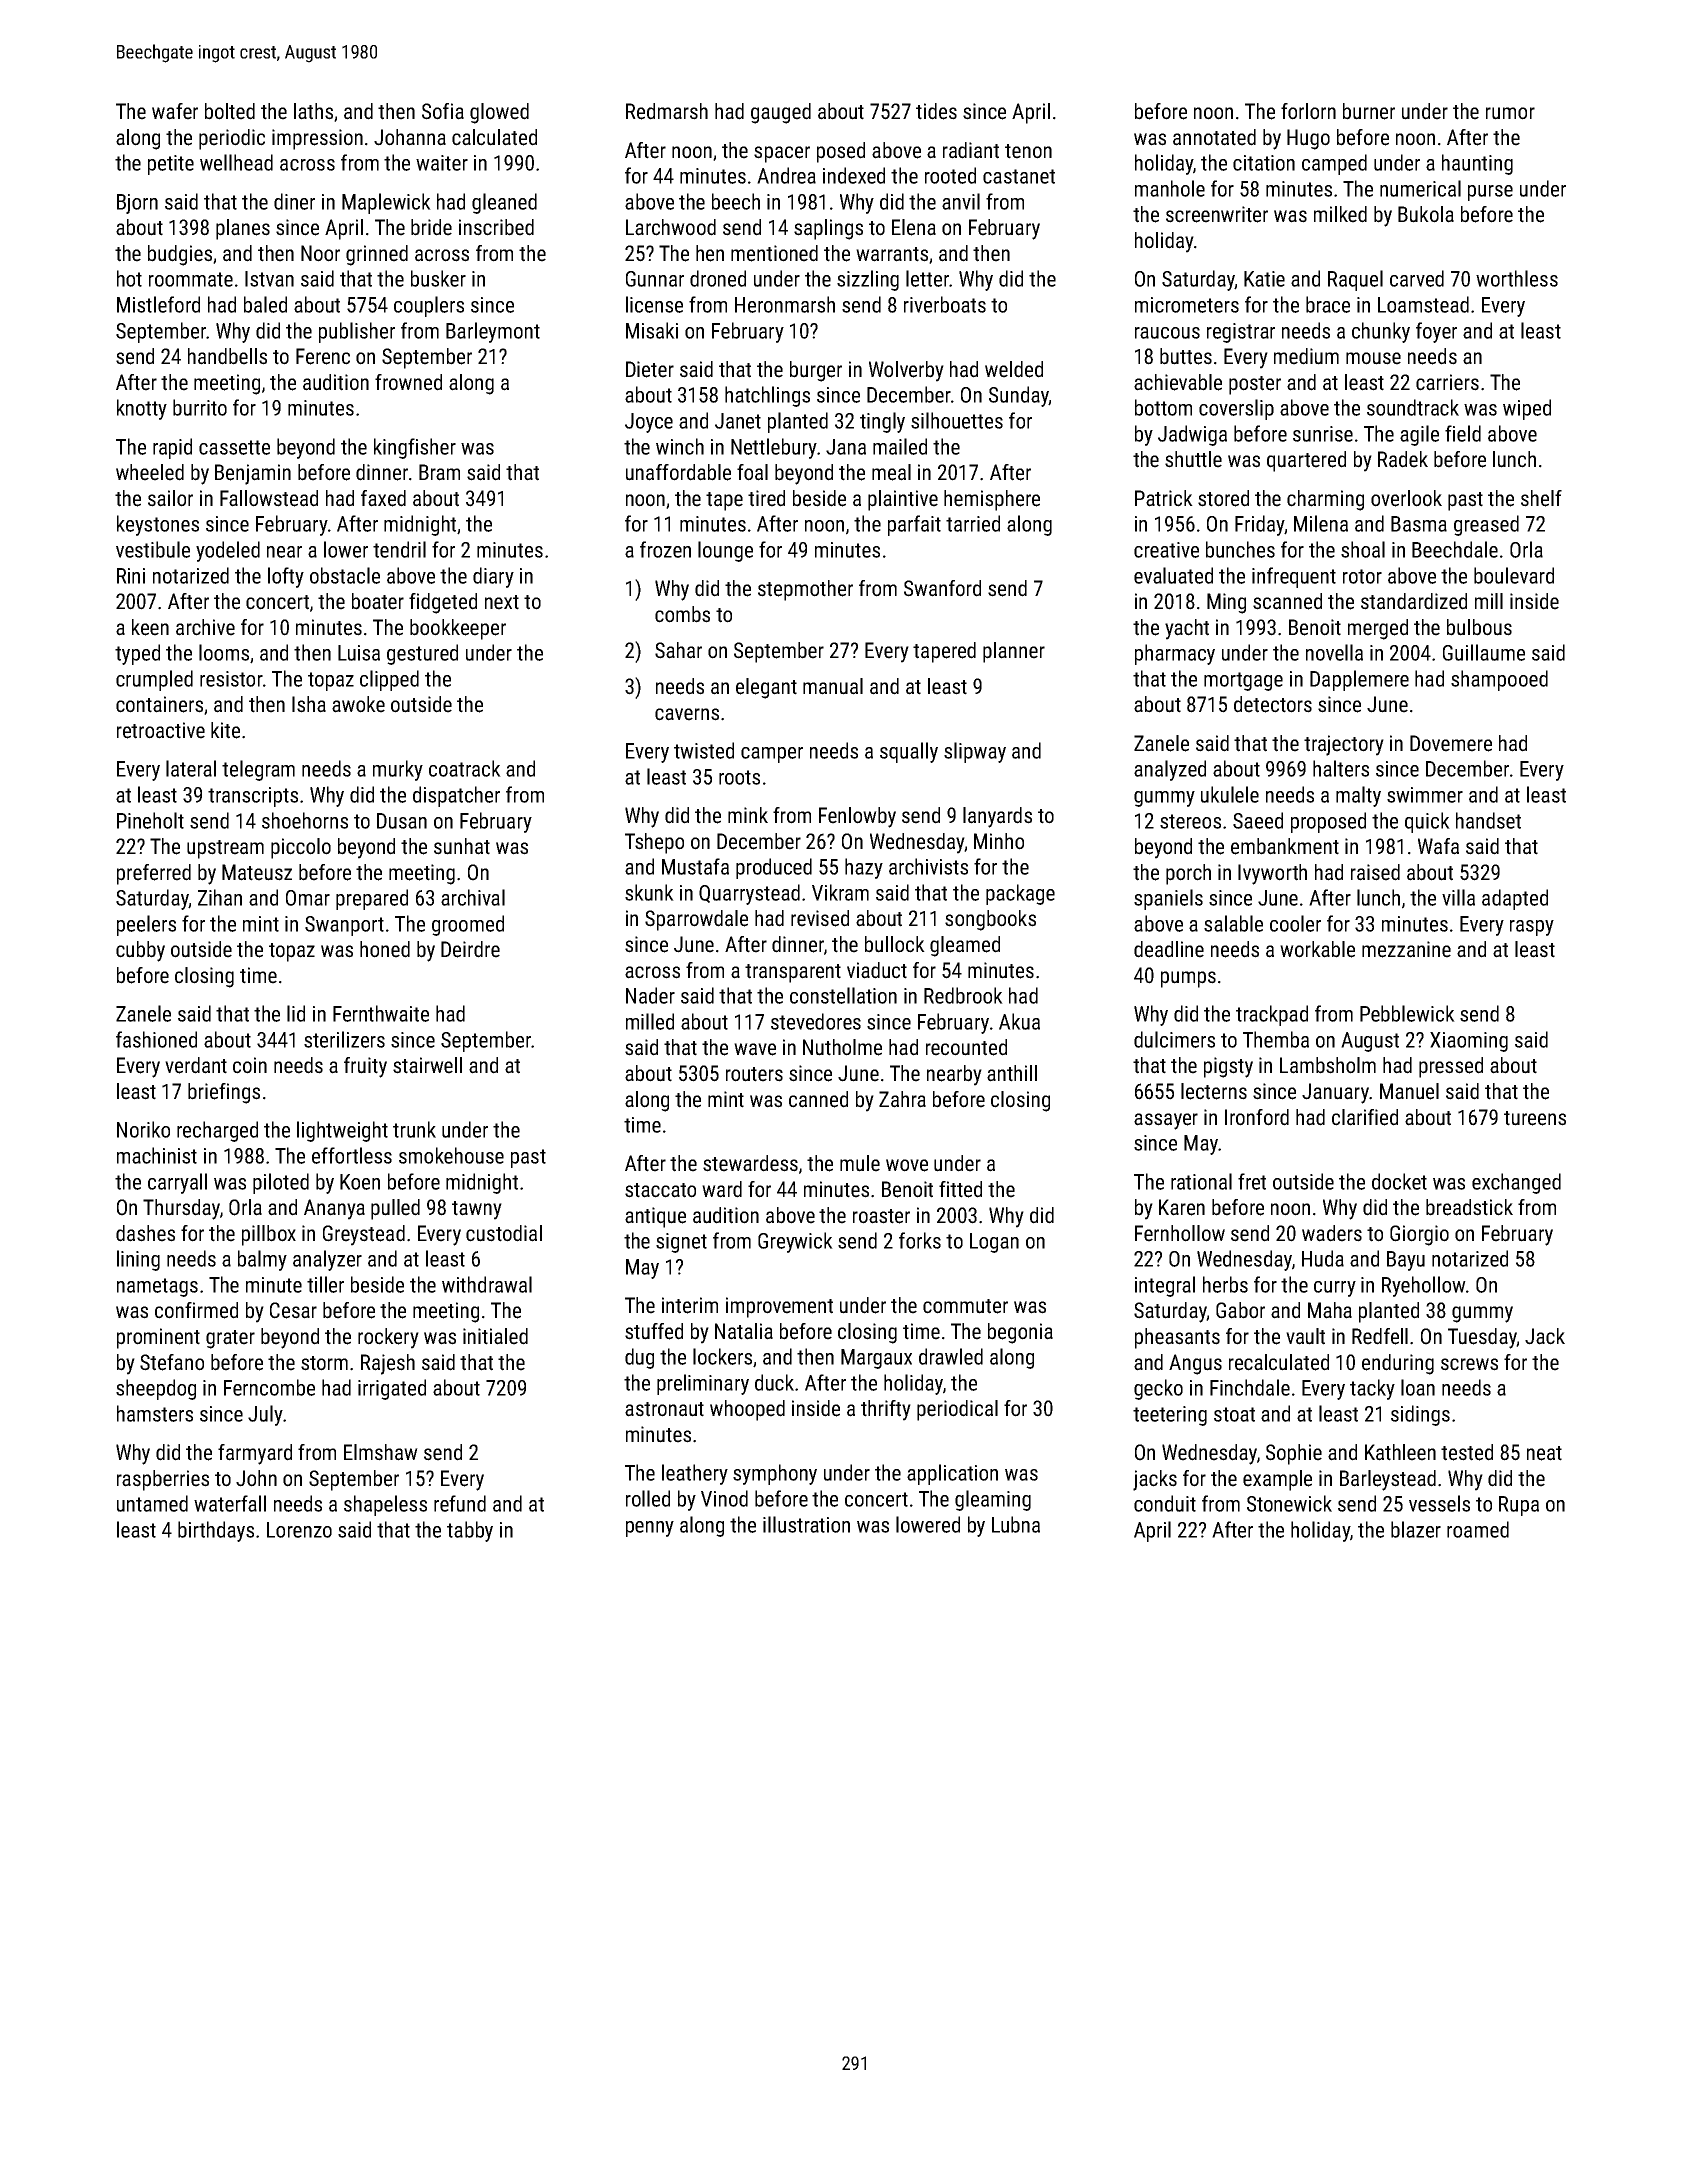 The width and height of the screenshot is (1683, 2178). Describe the element at coordinates (1451, 743) in the screenshot. I see `Dovemere` at that location.
